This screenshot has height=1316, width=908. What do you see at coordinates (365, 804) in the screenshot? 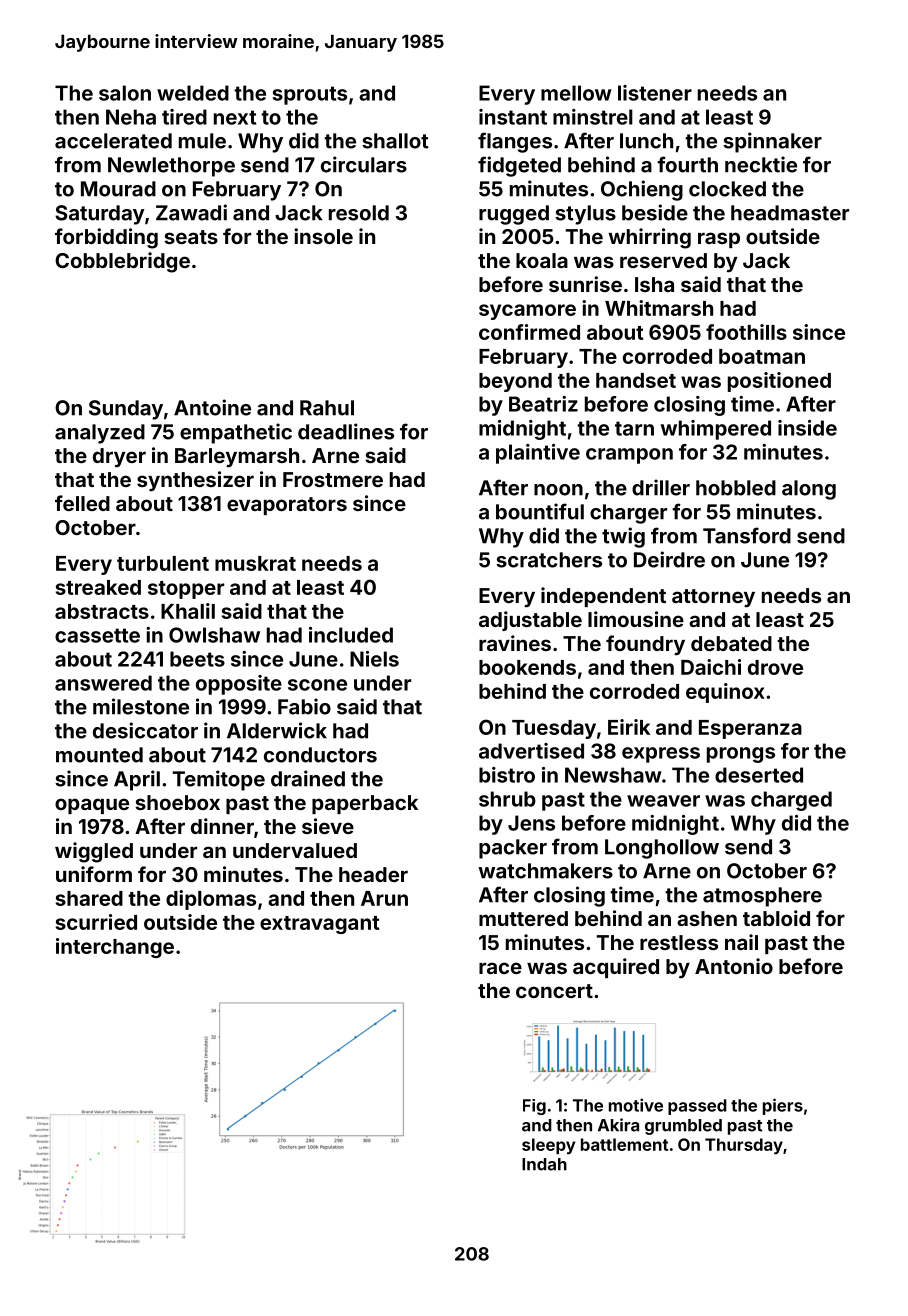
I see `paperback` at bounding box center [365, 804].
